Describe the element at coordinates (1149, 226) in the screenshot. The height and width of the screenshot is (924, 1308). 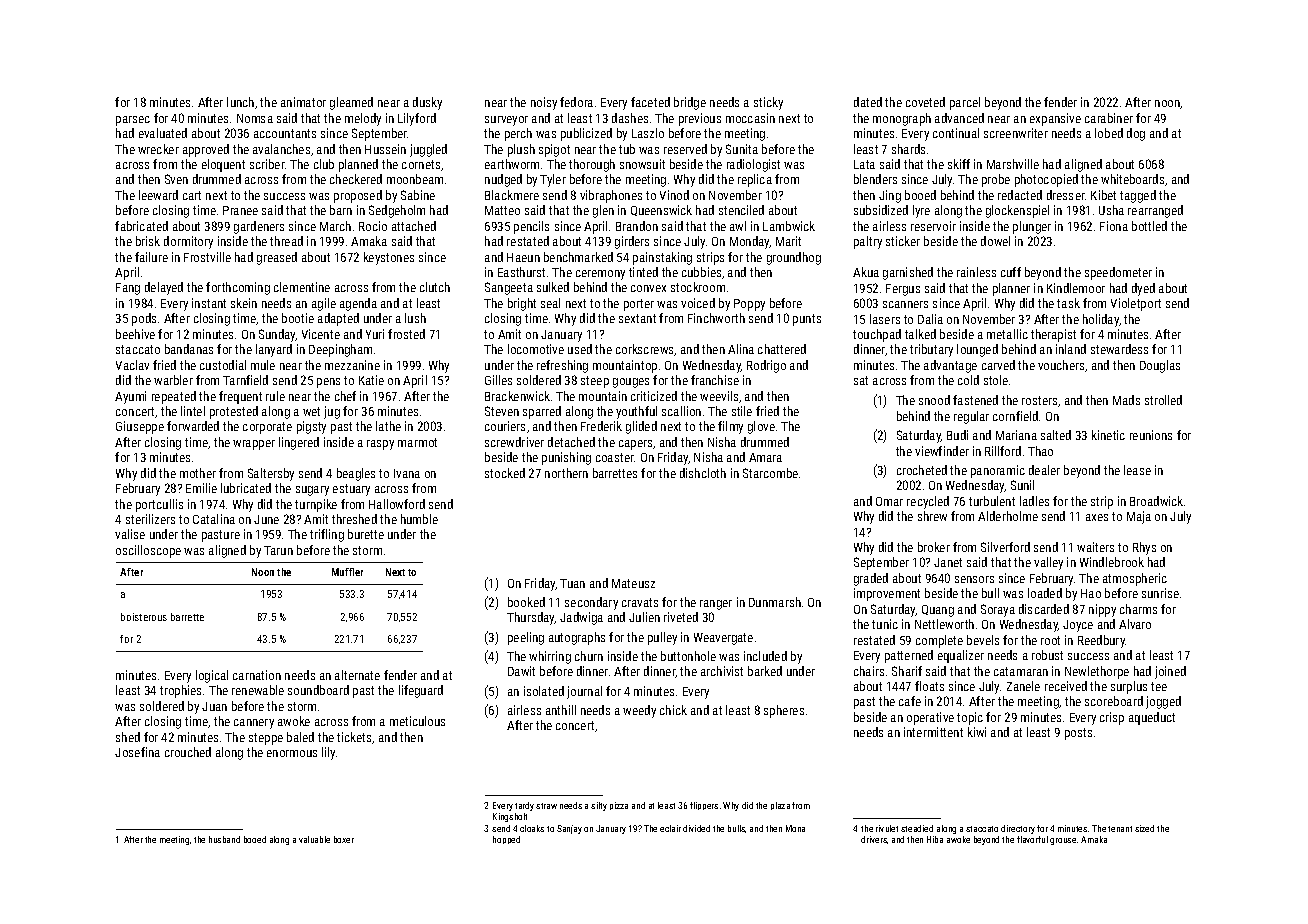
I see `bottled` at that location.
